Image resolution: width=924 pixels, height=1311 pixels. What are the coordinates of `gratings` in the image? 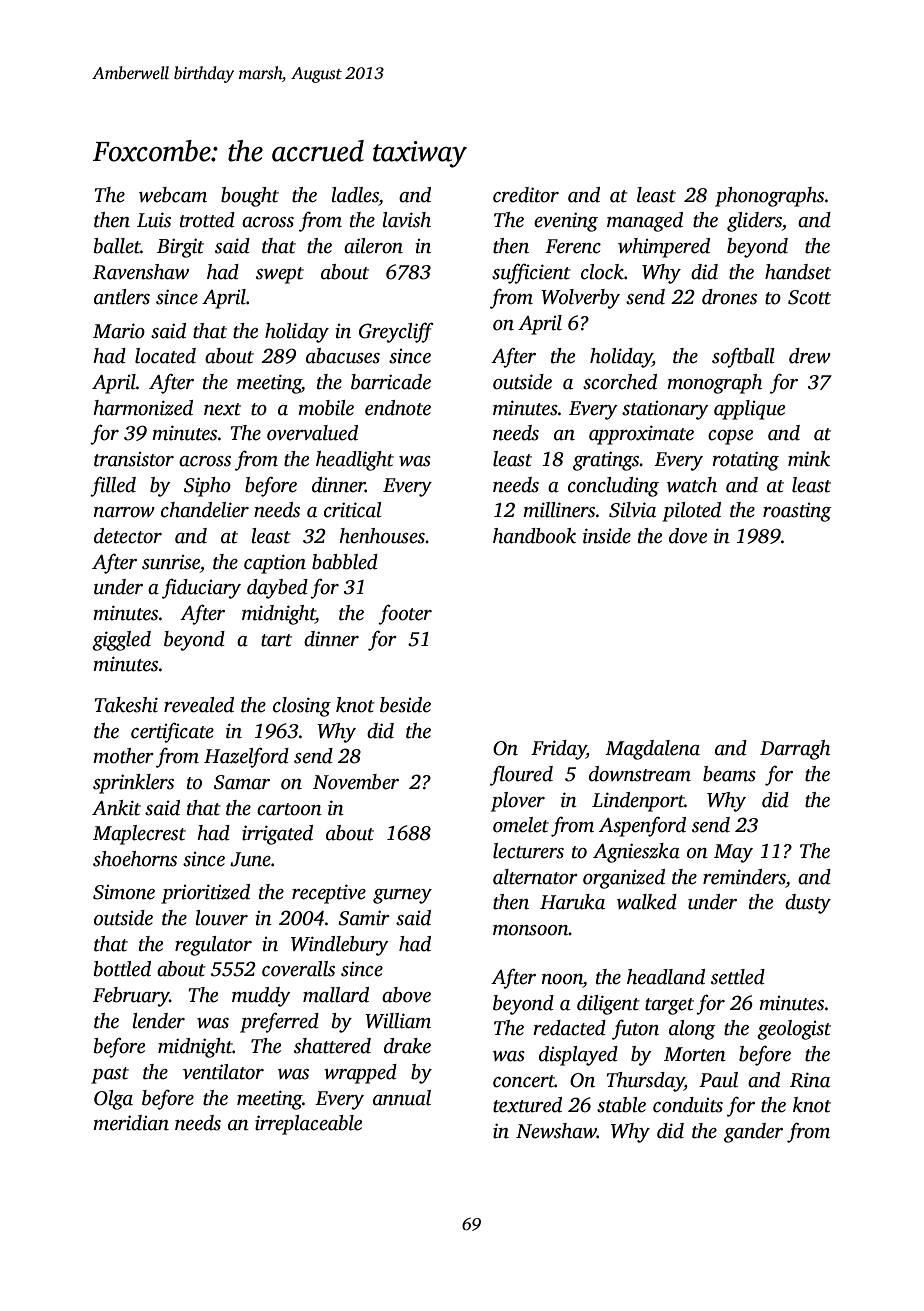 It's located at (606, 461).
